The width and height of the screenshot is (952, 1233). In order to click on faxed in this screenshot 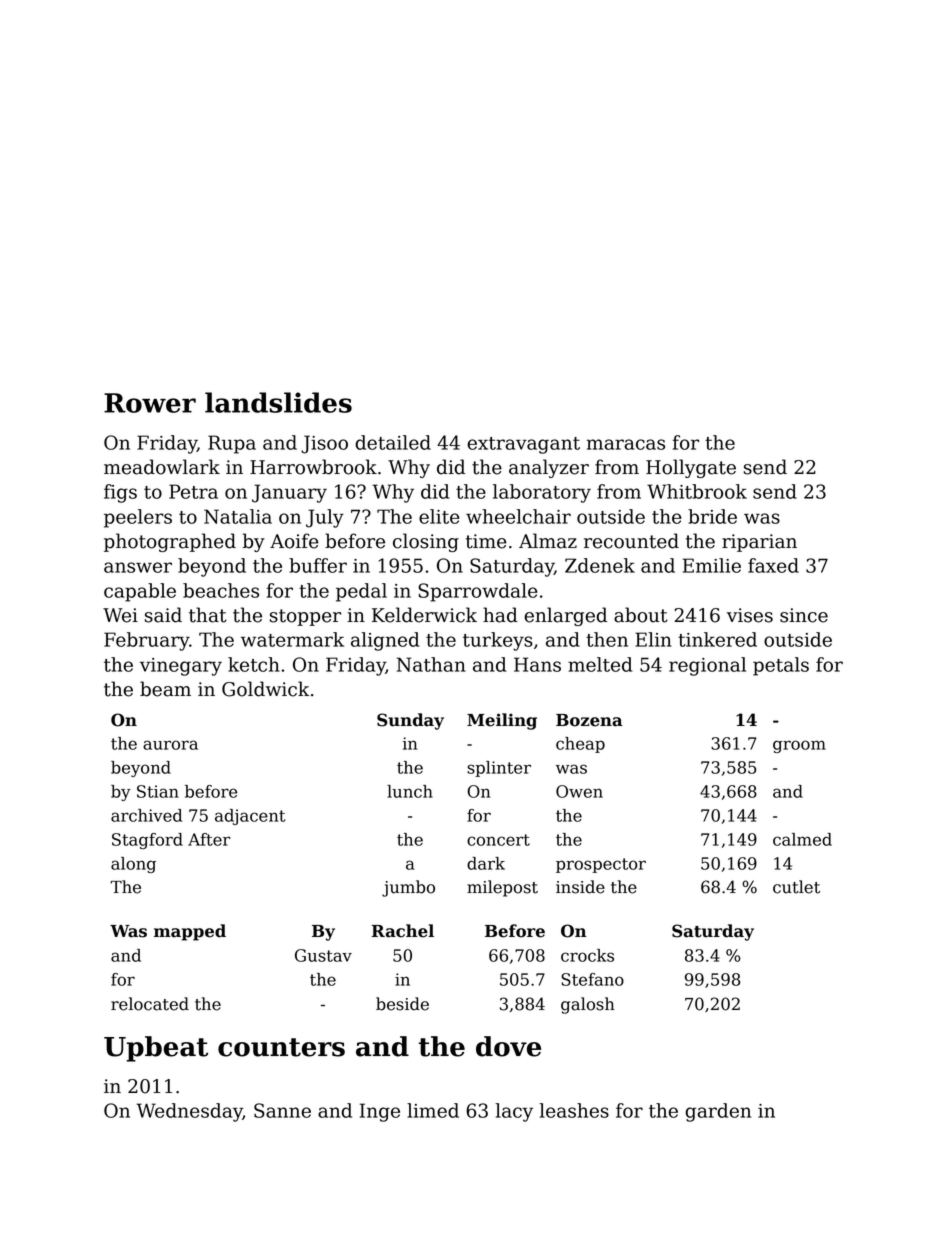, I will do `click(773, 565)`.
